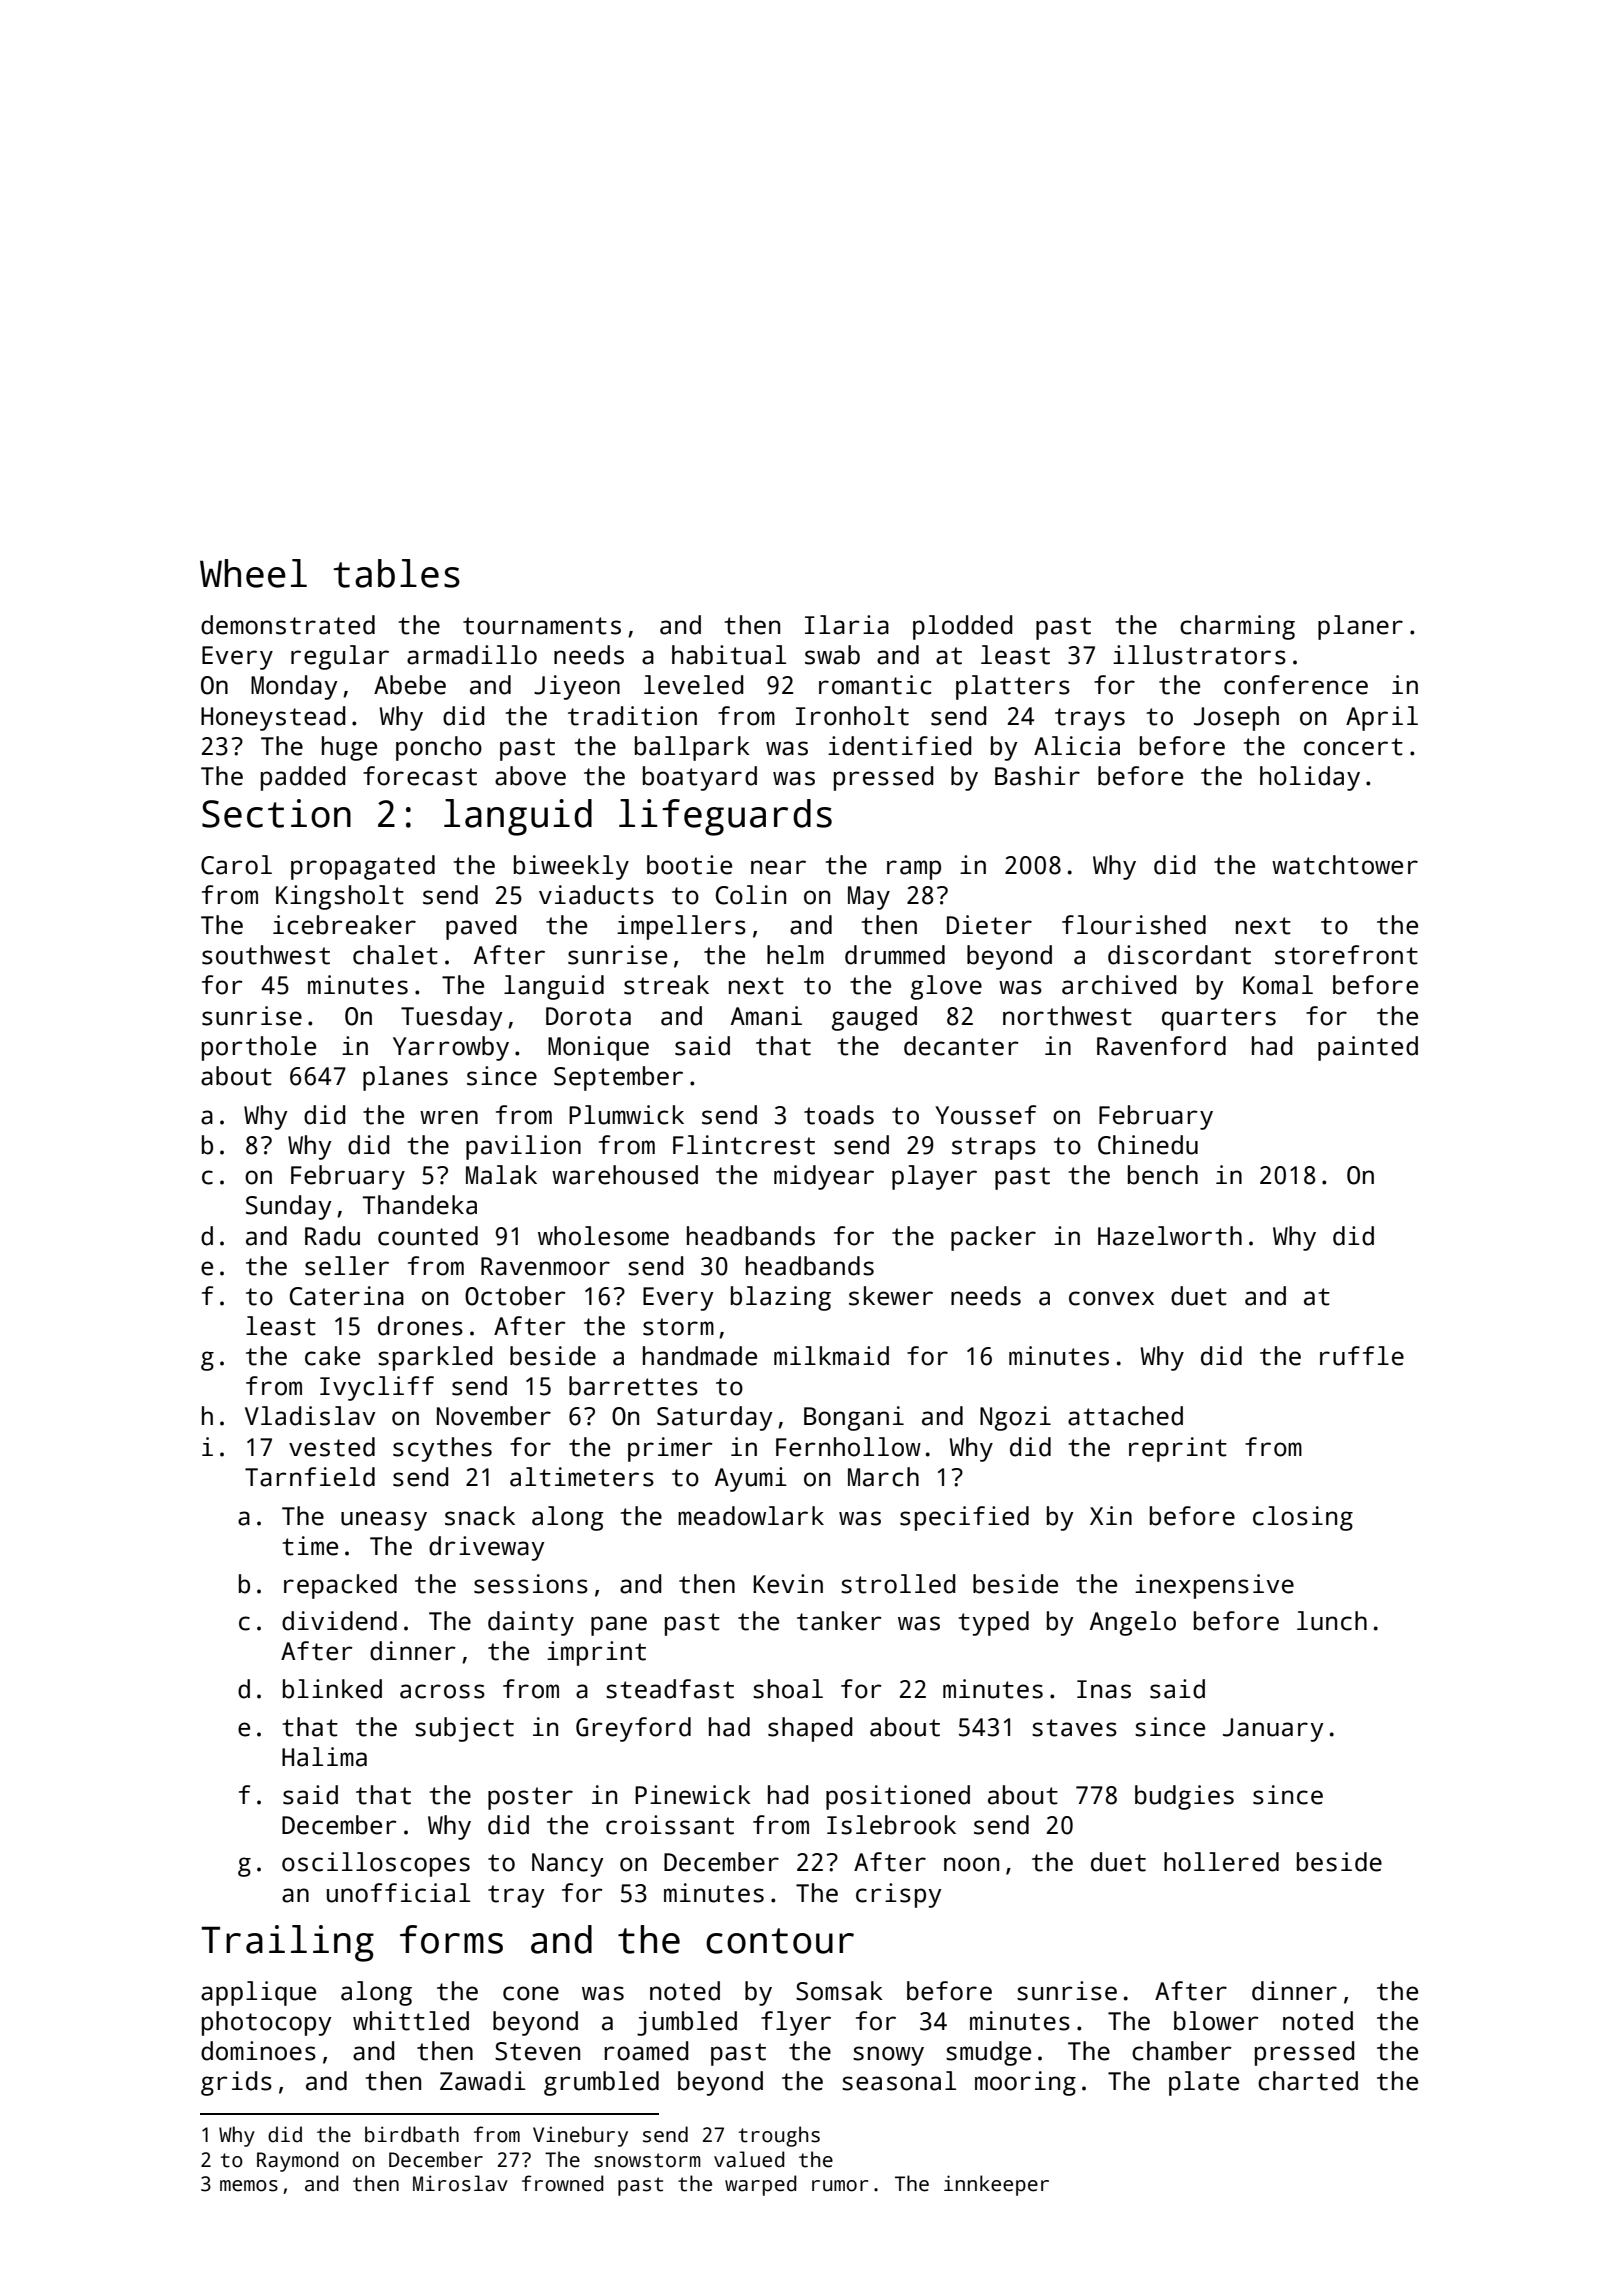  What do you see at coordinates (339, 1621) in the page?
I see `dividend` at bounding box center [339, 1621].
